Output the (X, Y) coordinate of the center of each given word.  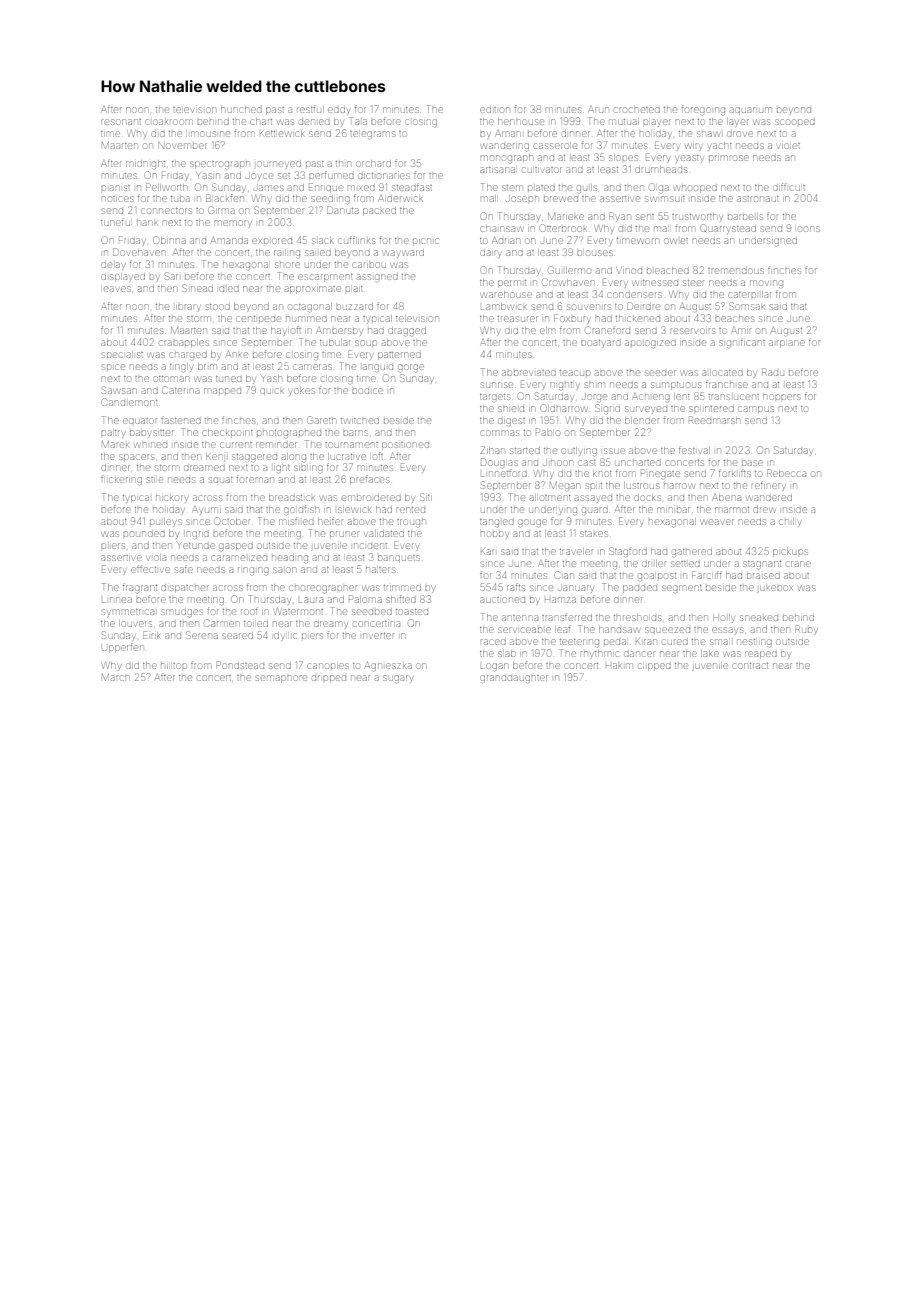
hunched (241, 109)
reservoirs (692, 331)
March (115, 677)
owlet (676, 241)
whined (151, 445)
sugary (398, 679)
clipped (655, 667)
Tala (358, 121)
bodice (367, 391)
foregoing (703, 110)
